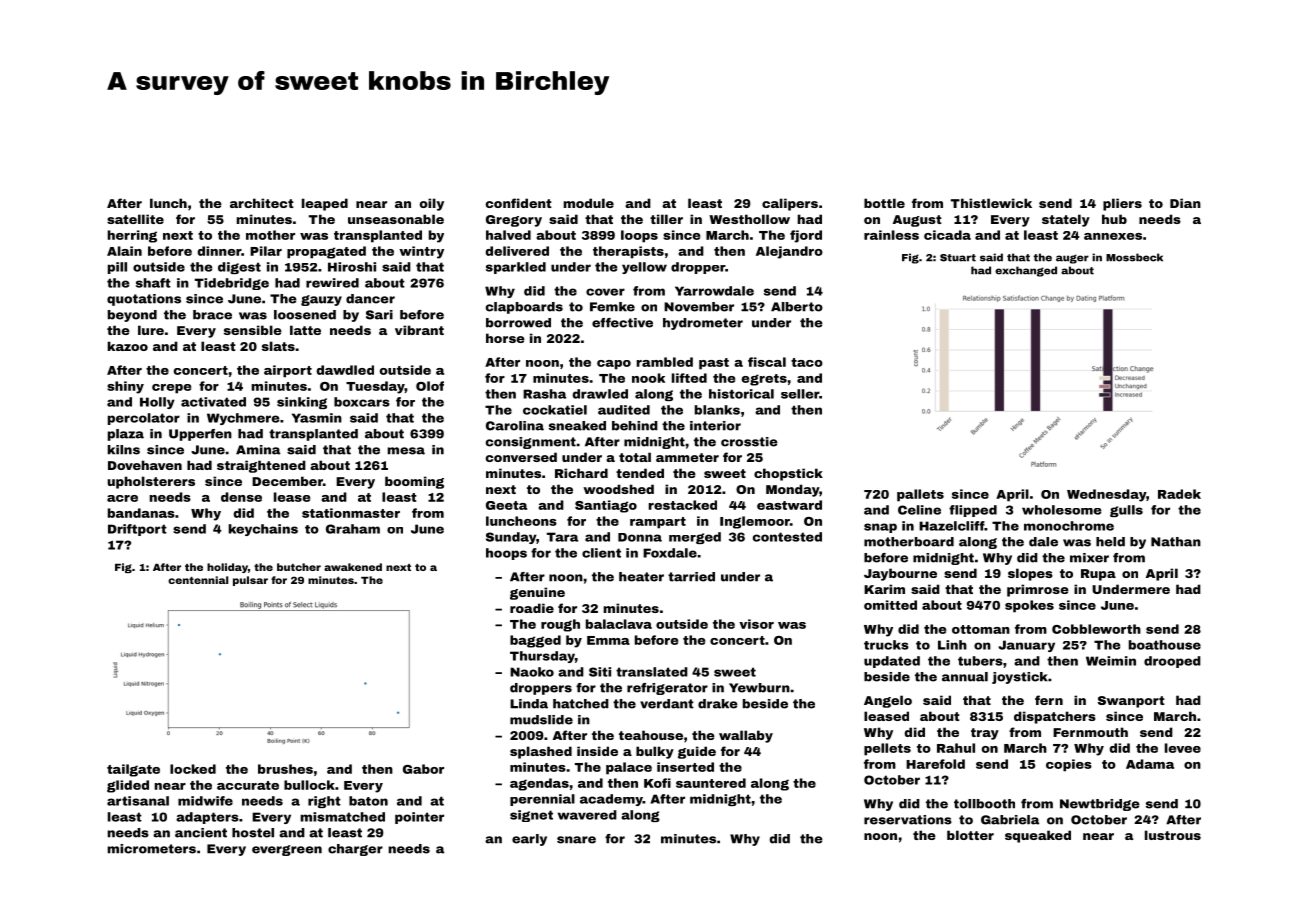 This document has height=924, width=1308. What do you see at coordinates (535, 641) in the document?
I see `bagged` at bounding box center [535, 641].
